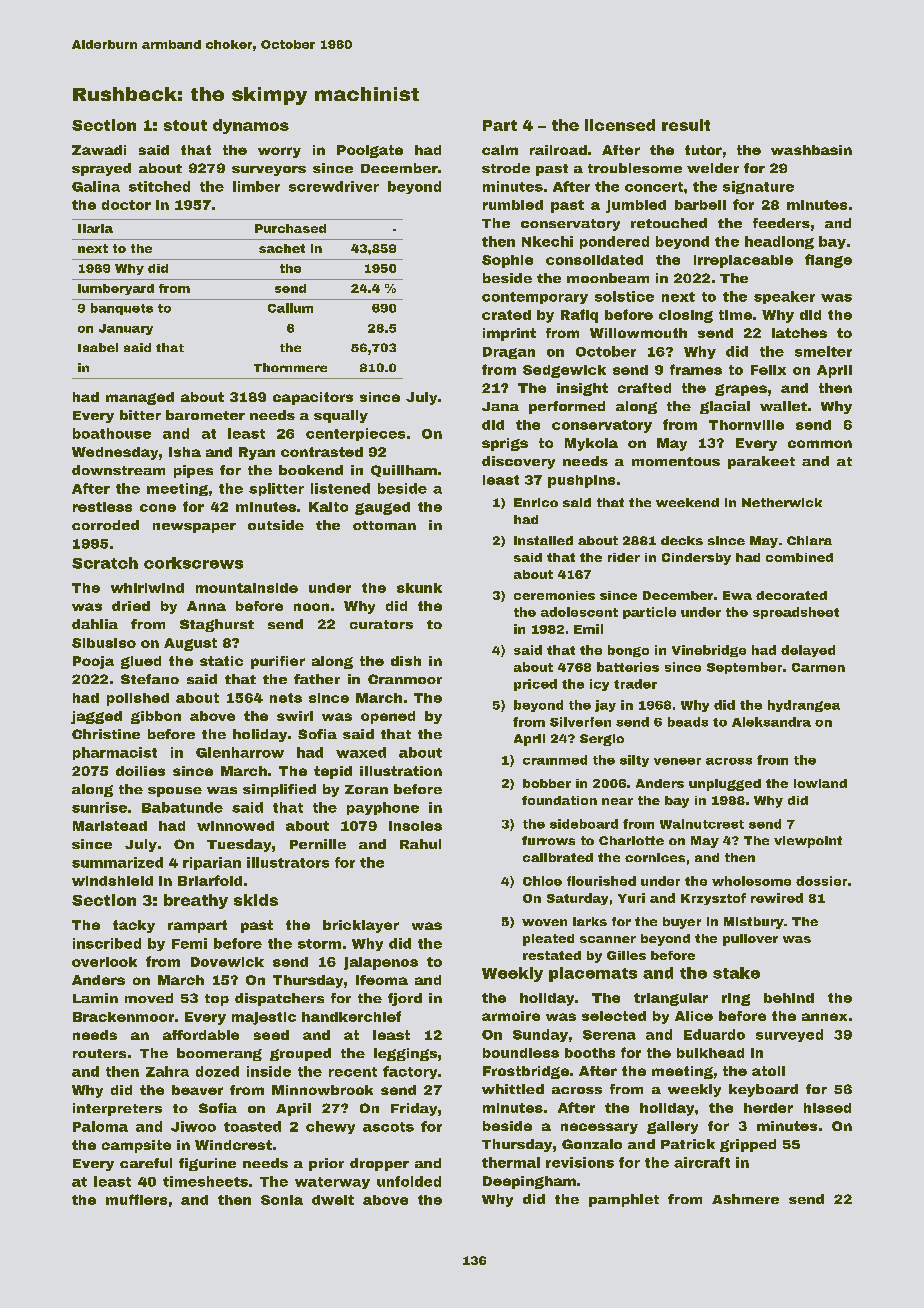 This image has width=924, height=1308. I want to click on armoire, so click(511, 1016).
